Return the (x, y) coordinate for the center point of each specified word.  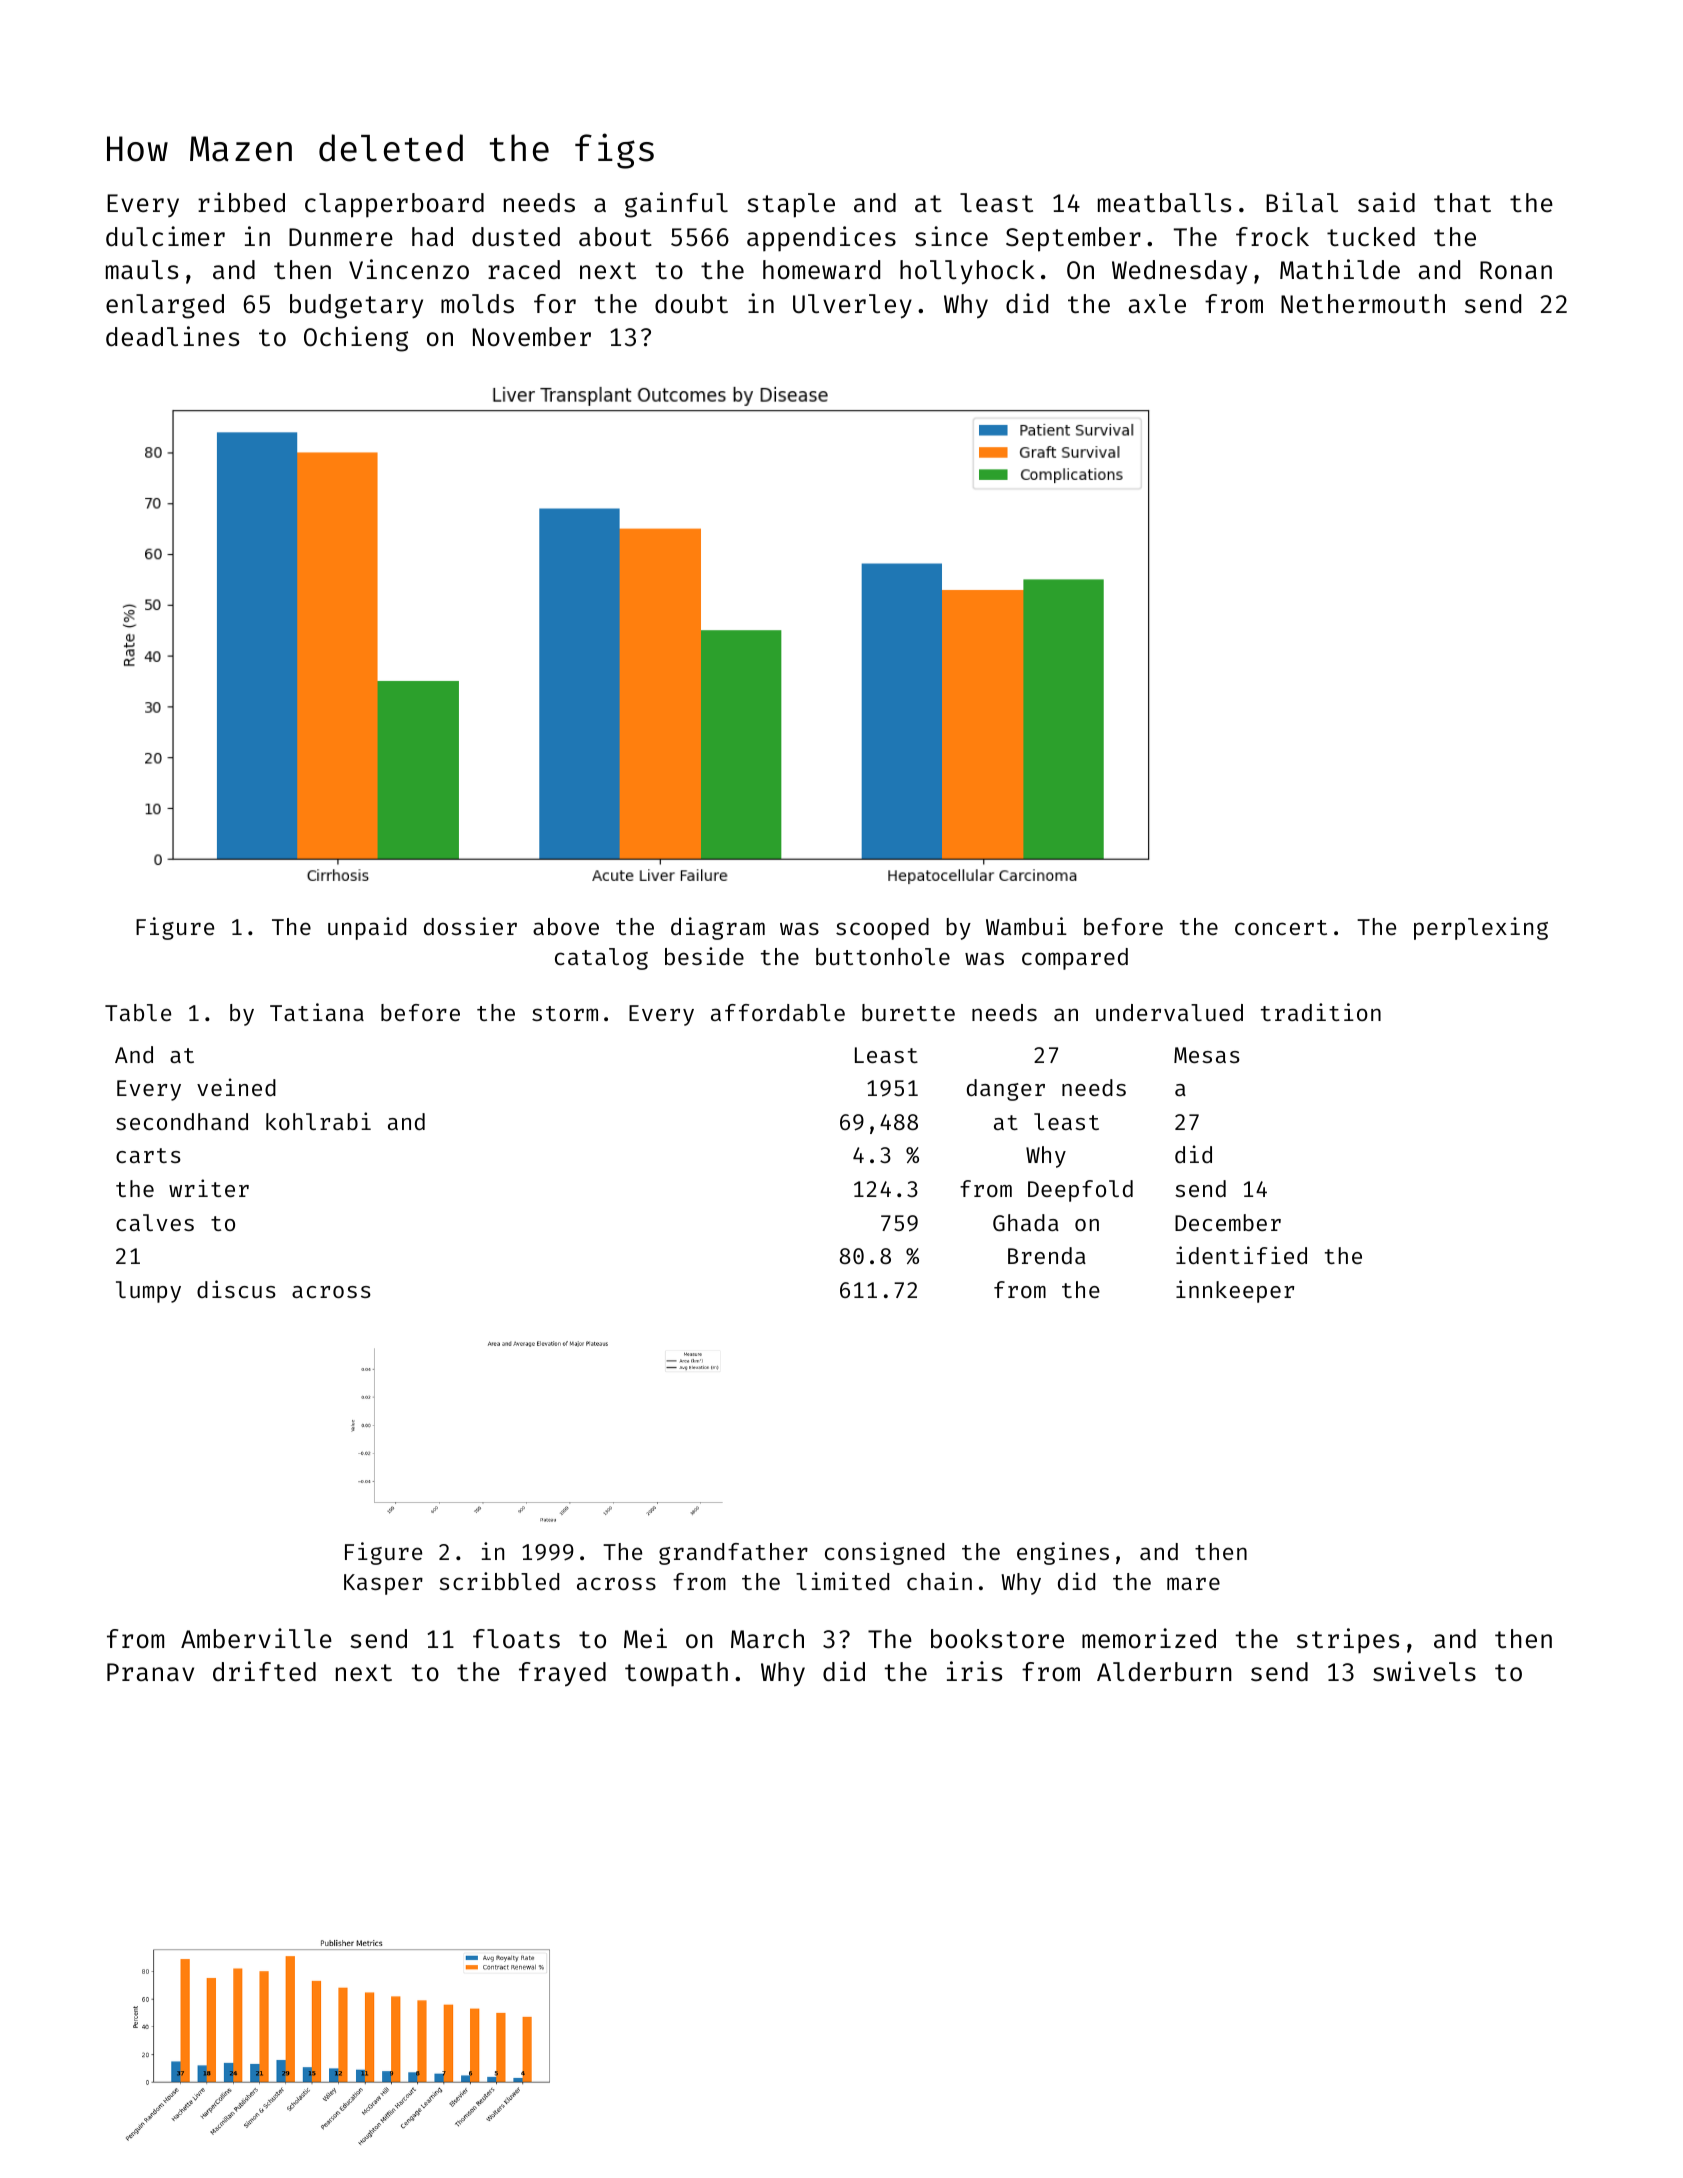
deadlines (172, 336)
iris (974, 1671)
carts (148, 1155)
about (615, 237)
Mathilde (1340, 269)
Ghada (1026, 1222)
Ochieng (356, 339)
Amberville (256, 1638)
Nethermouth (1363, 304)
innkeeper (1235, 1291)
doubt (691, 304)
